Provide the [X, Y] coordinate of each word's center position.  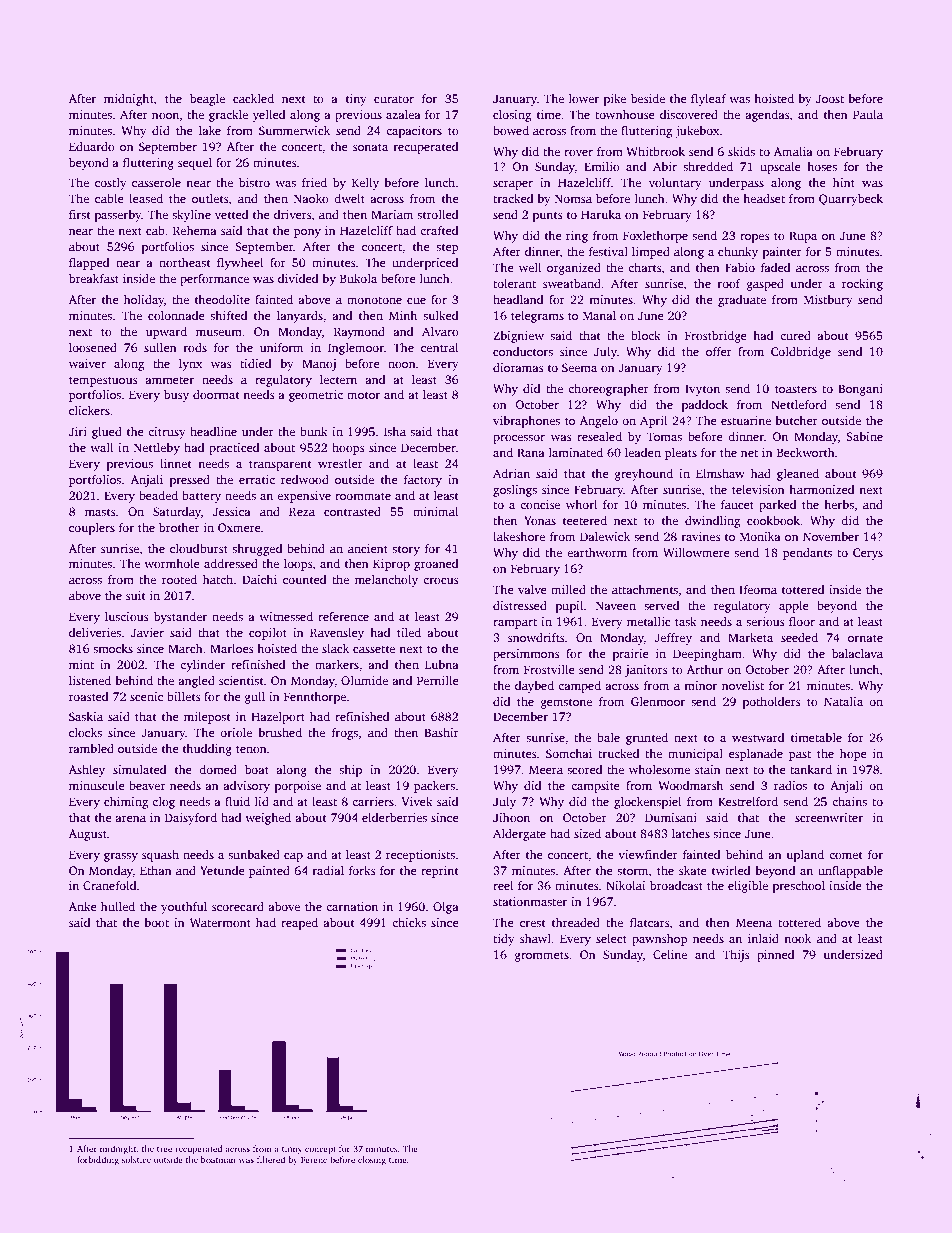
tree [164, 1149]
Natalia [843, 701]
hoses [822, 166]
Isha [395, 431]
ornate [865, 638]
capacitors [414, 132]
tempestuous [103, 381]
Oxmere [239, 527]
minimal [435, 511]
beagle [207, 100]
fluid [237, 801]
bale [608, 737]
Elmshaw [720, 473]
